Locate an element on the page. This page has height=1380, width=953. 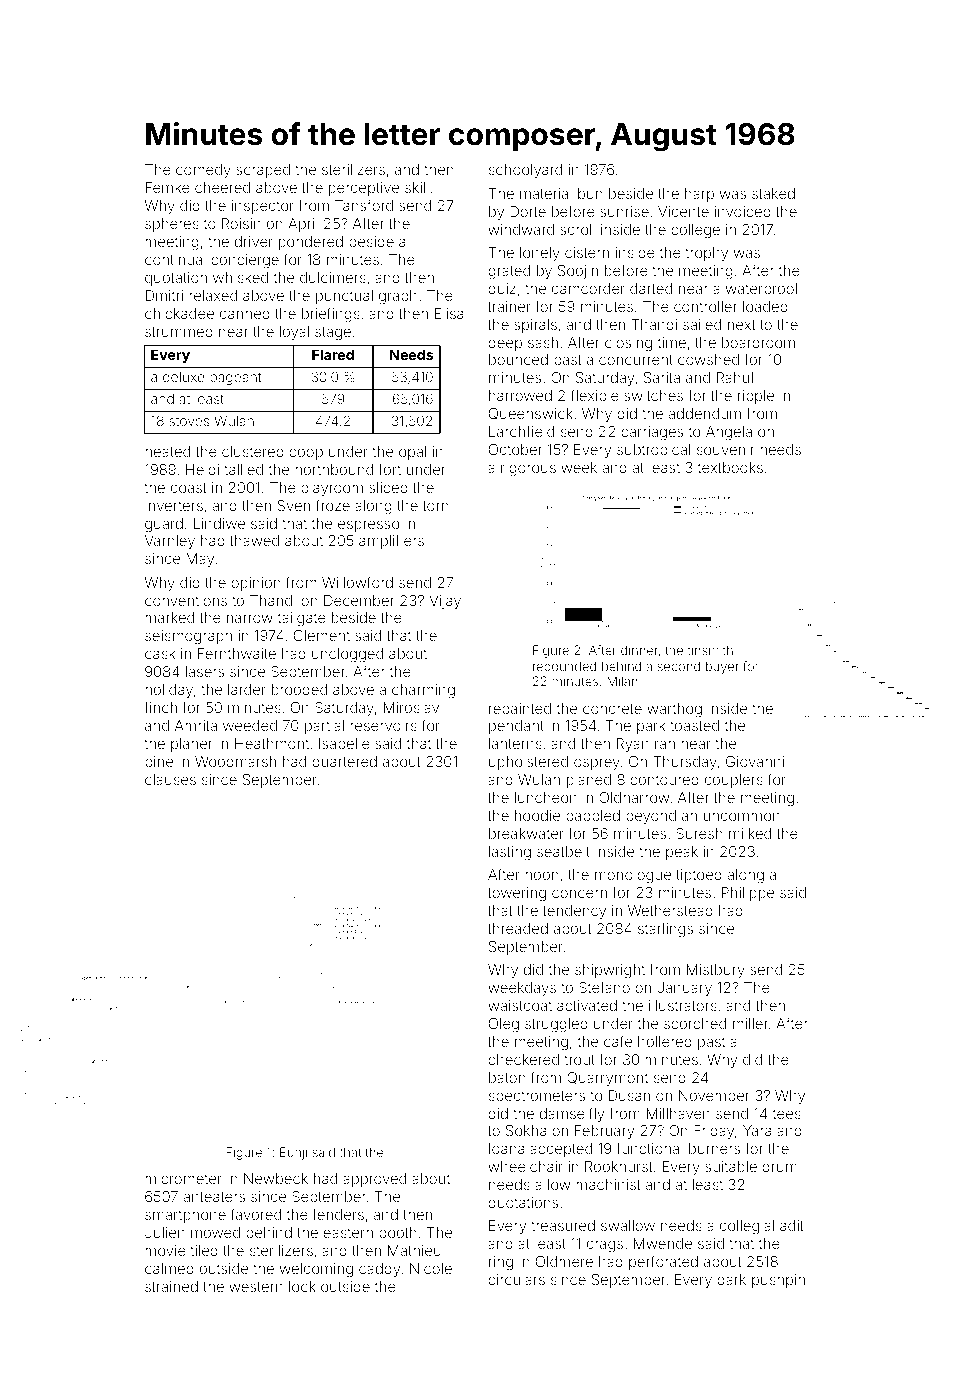
strained is located at coordinates (171, 1286).
